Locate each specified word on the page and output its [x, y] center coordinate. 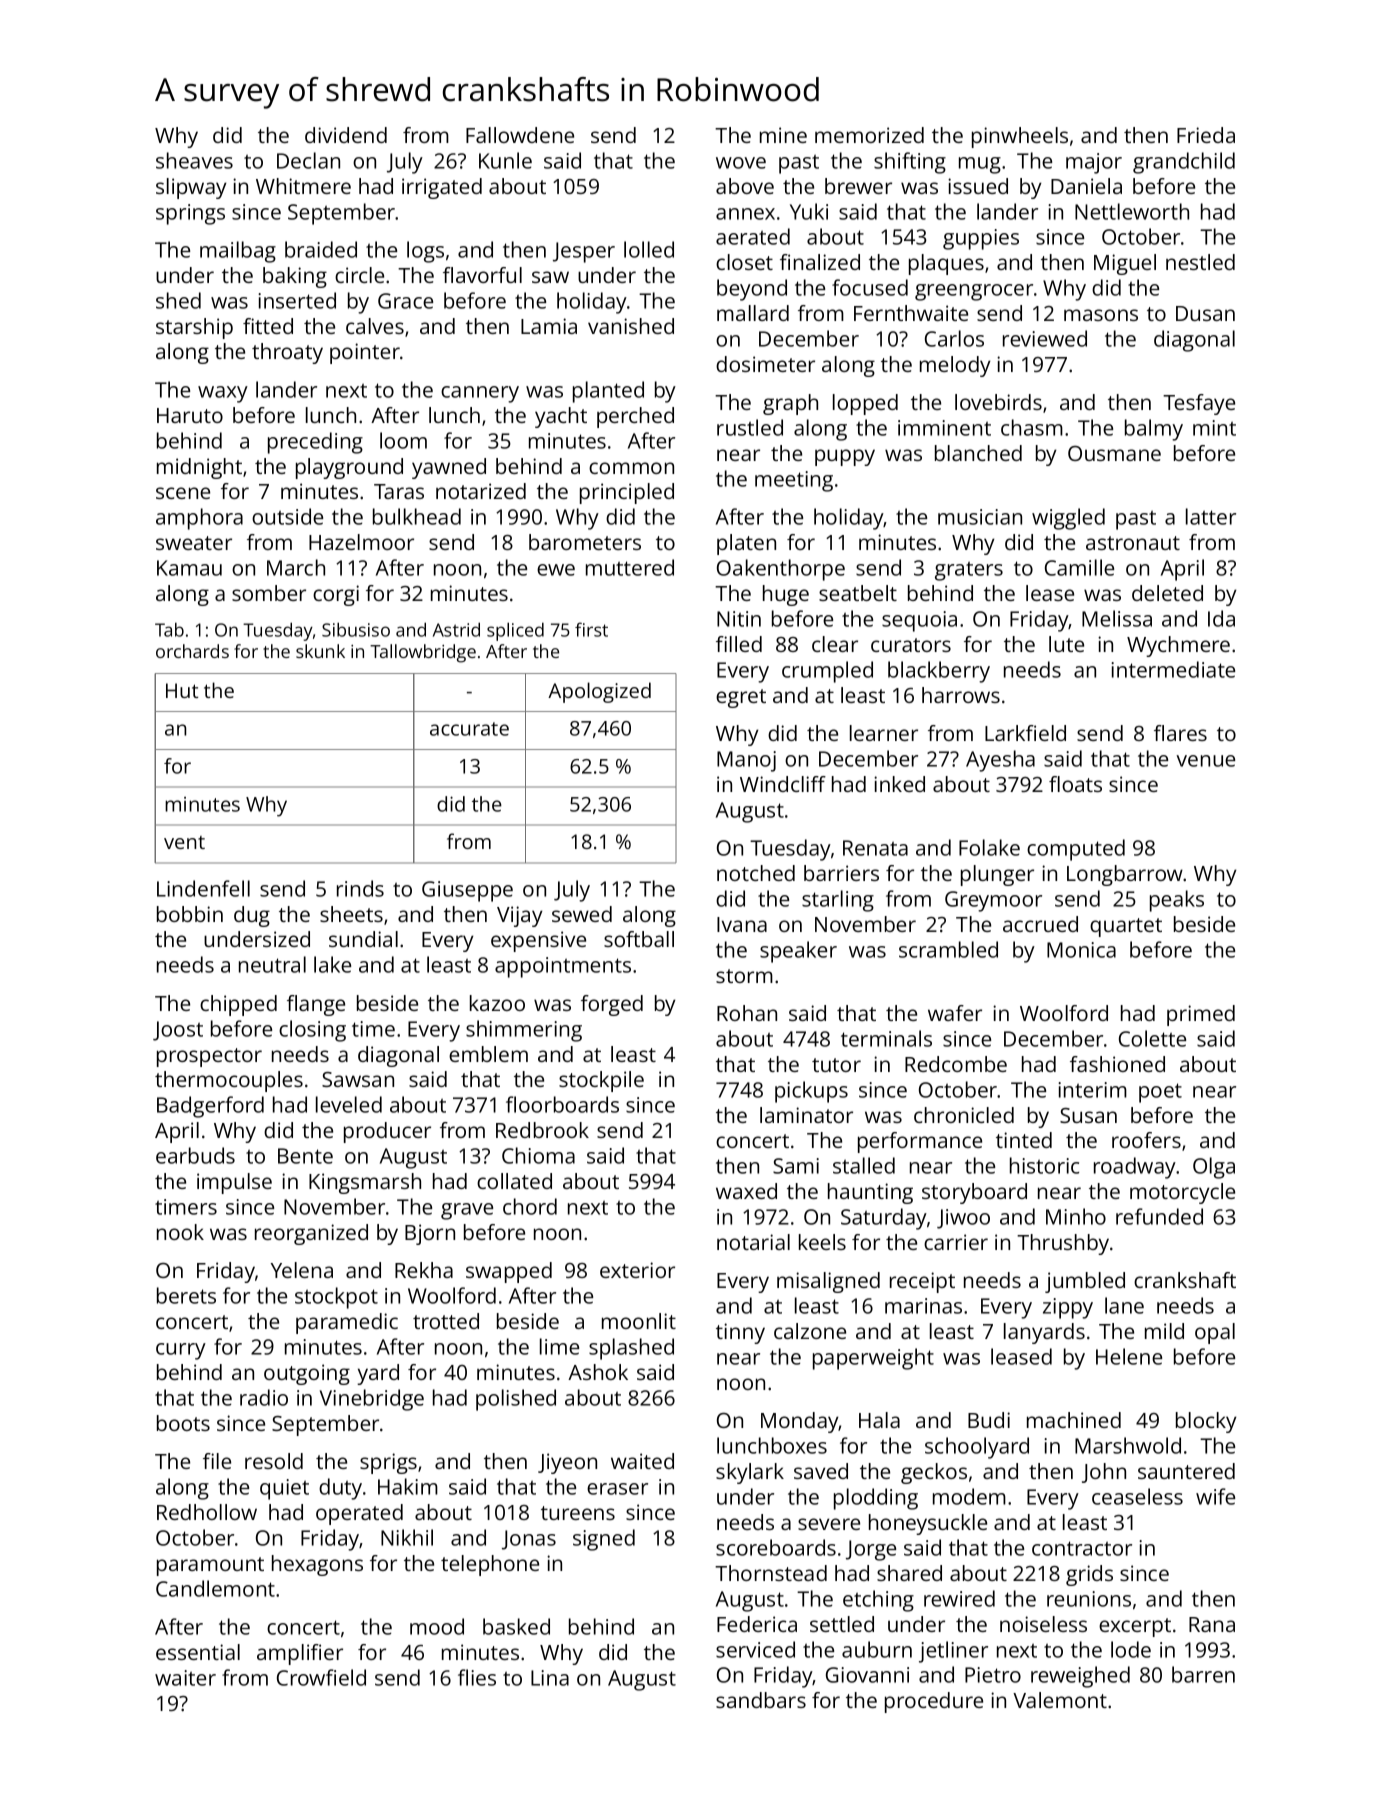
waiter [185, 1678]
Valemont [1060, 1700]
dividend [346, 135]
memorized [869, 135]
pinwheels [1020, 137]
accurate [469, 729]
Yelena [302, 1270]
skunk [320, 651]
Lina [550, 1678]
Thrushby [1063, 1244]
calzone [810, 1331]
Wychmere [1178, 646]
